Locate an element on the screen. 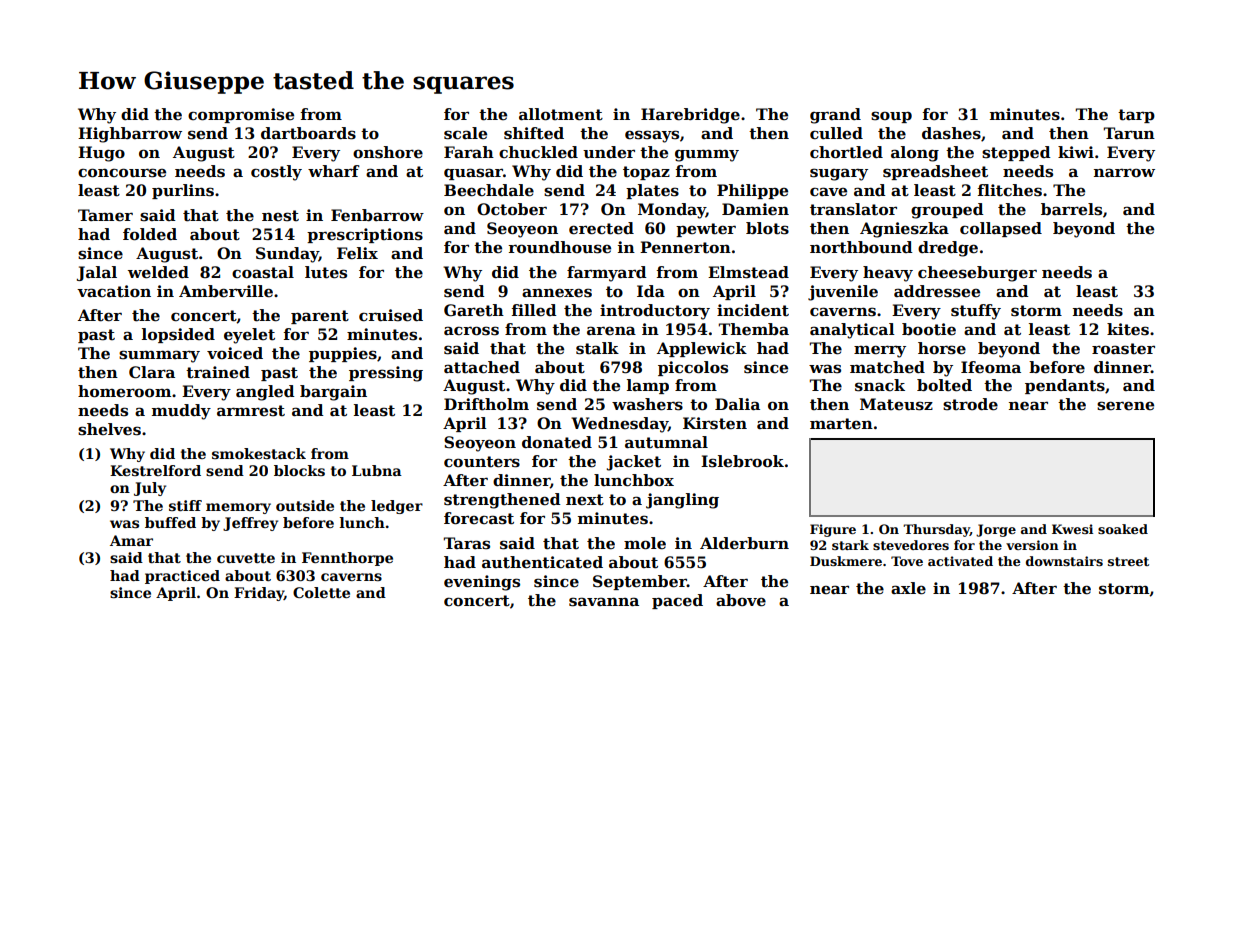 This screenshot has width=1233, height=952. serene is located at coordinates (1125, 406).
